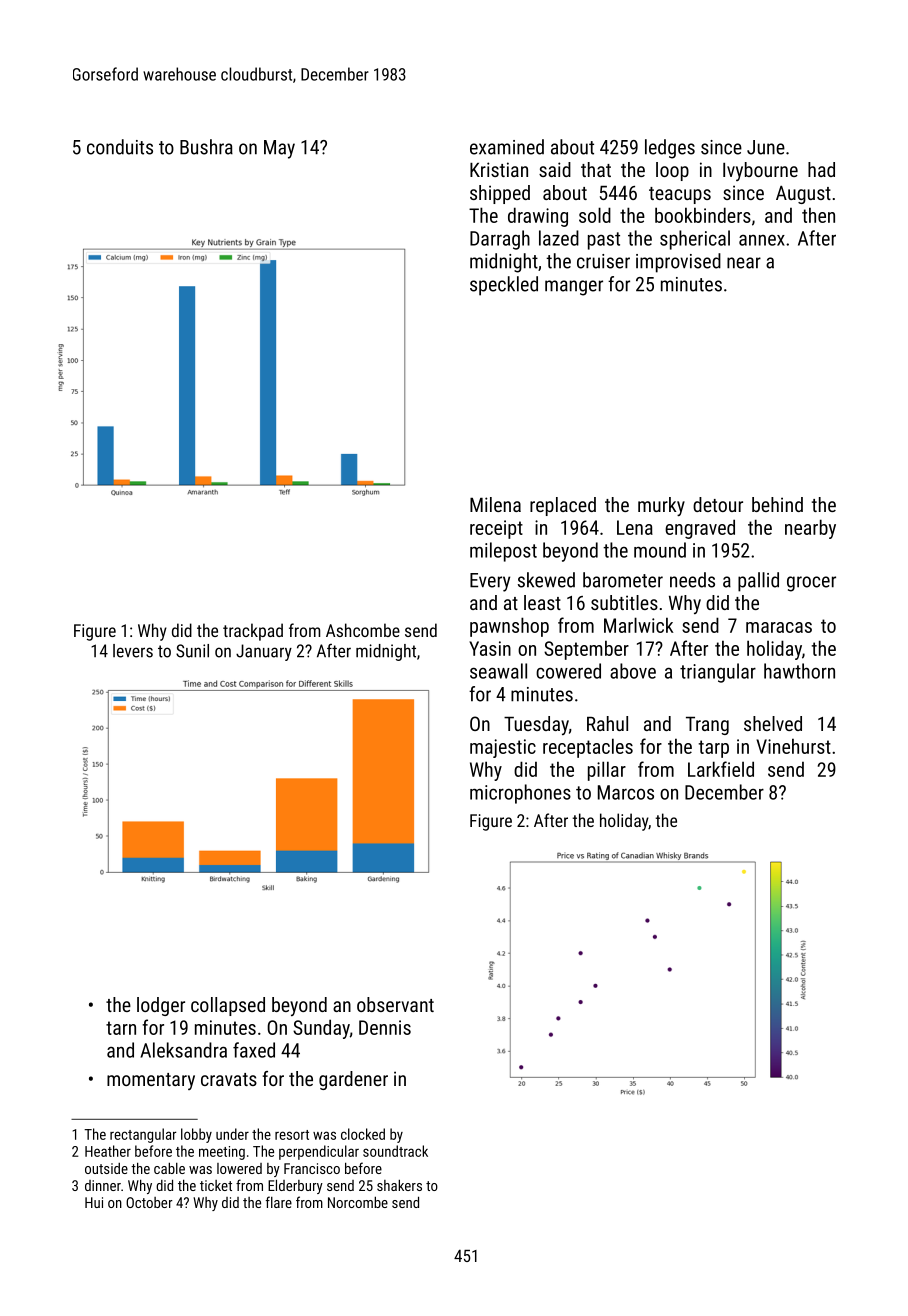 This screenshot has height=1316, width=908. I want to click on murky, so click(661, 506).
